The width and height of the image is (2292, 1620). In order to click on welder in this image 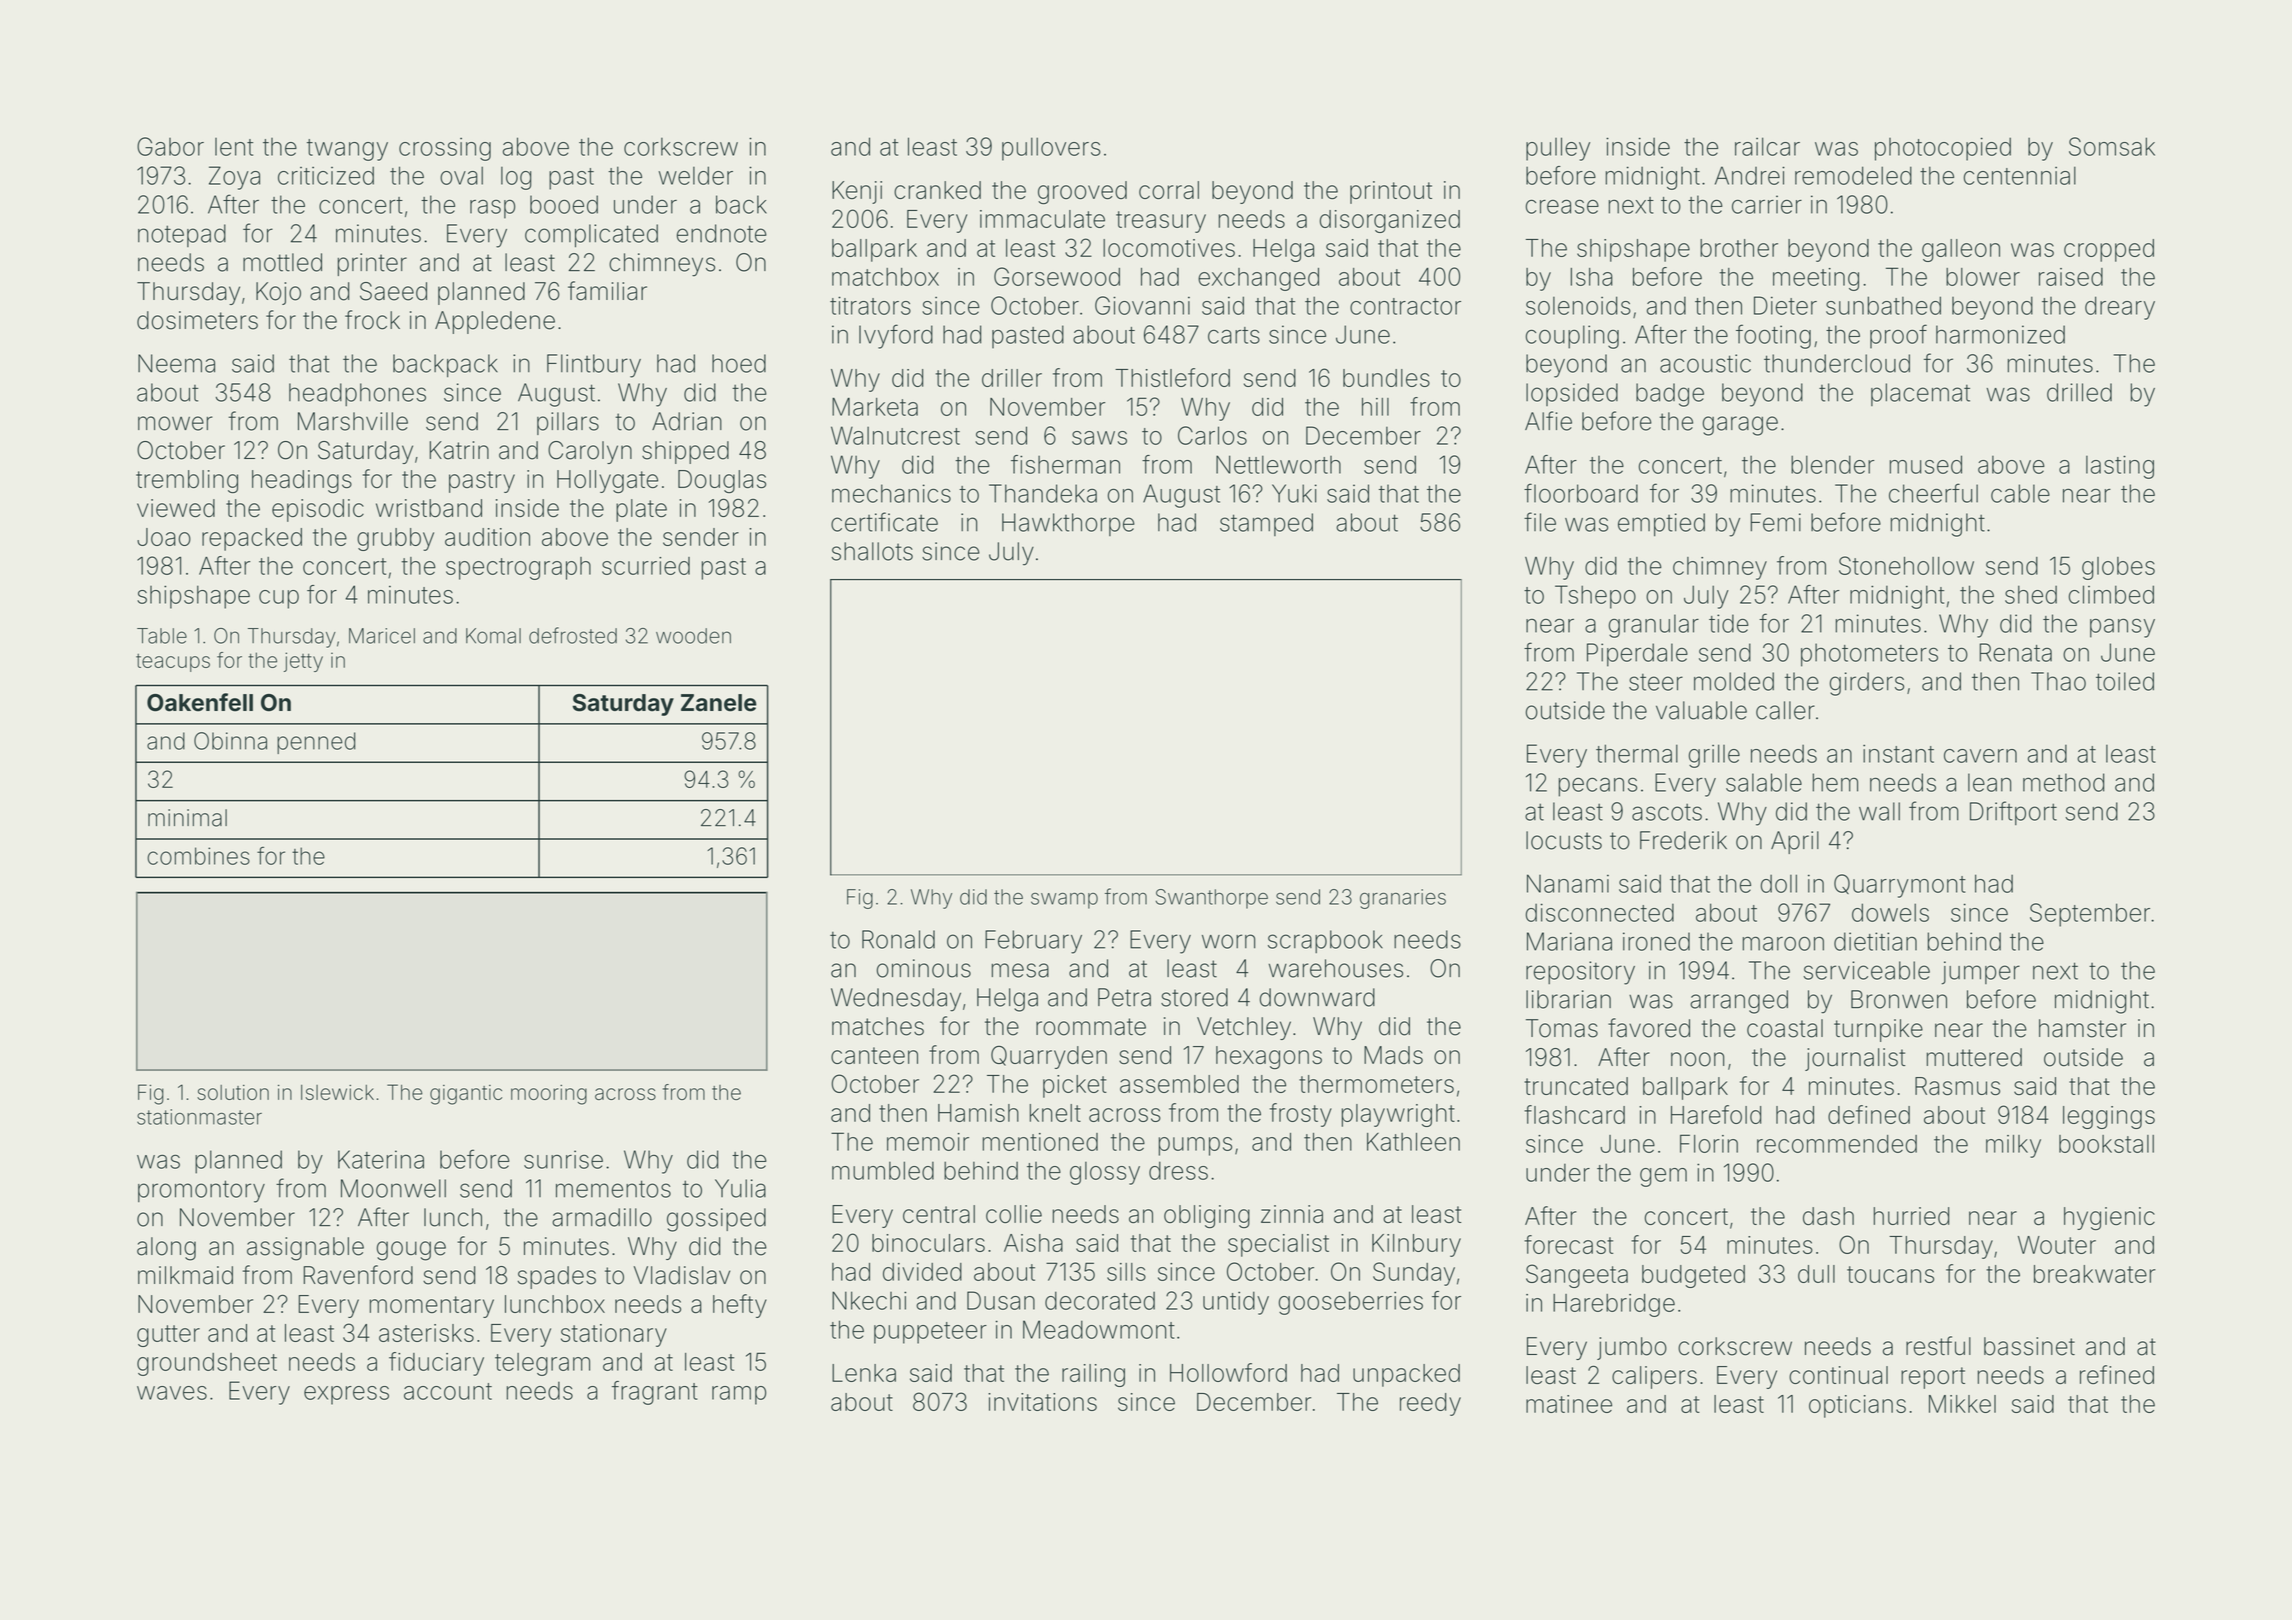, I will do `click(695, 175)`.
